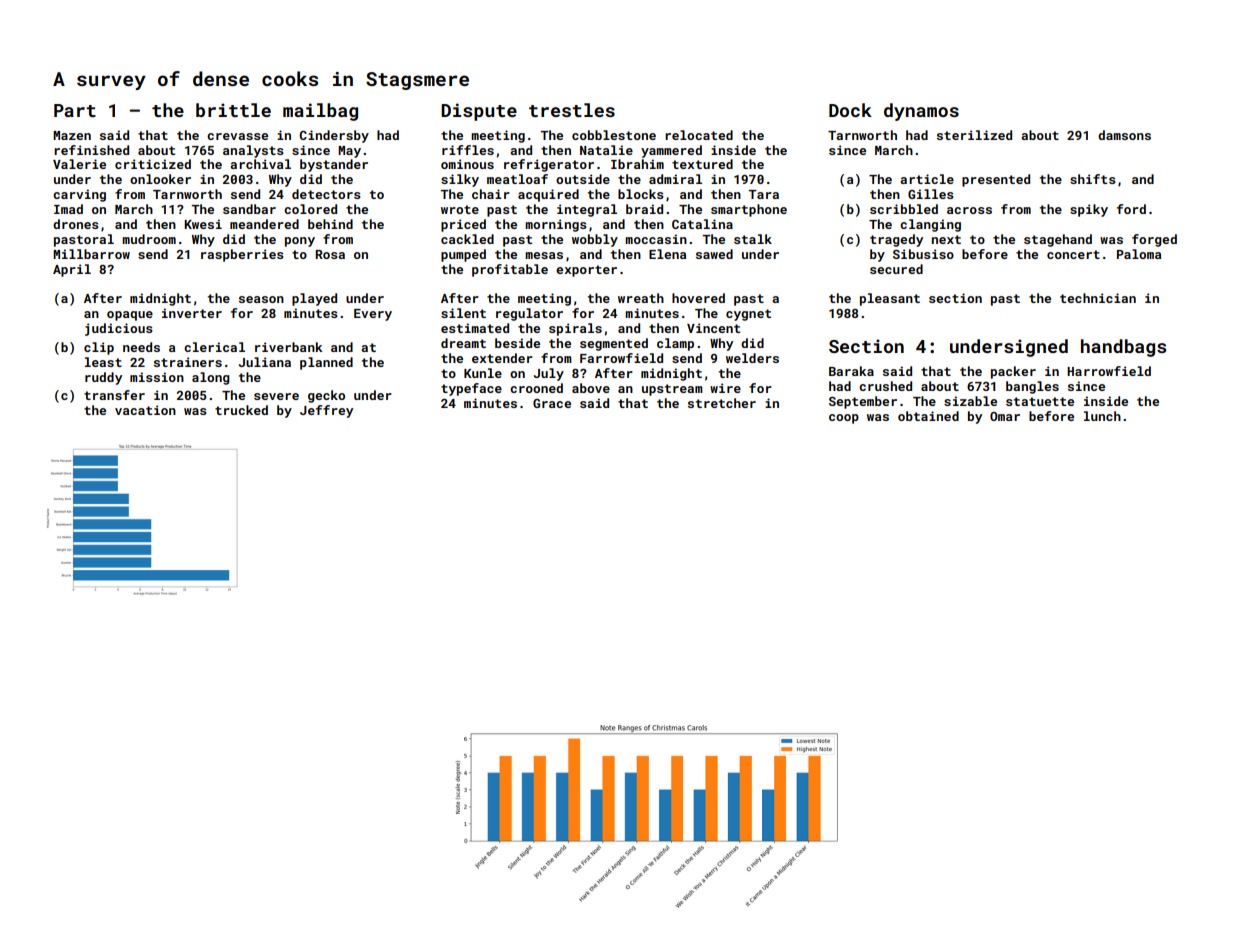 The width and height of the screenshot is (1233, 952). What do you see at coordinates (261, 299) in the screenshot?
I see `season` at bounding box center [261, 299].
